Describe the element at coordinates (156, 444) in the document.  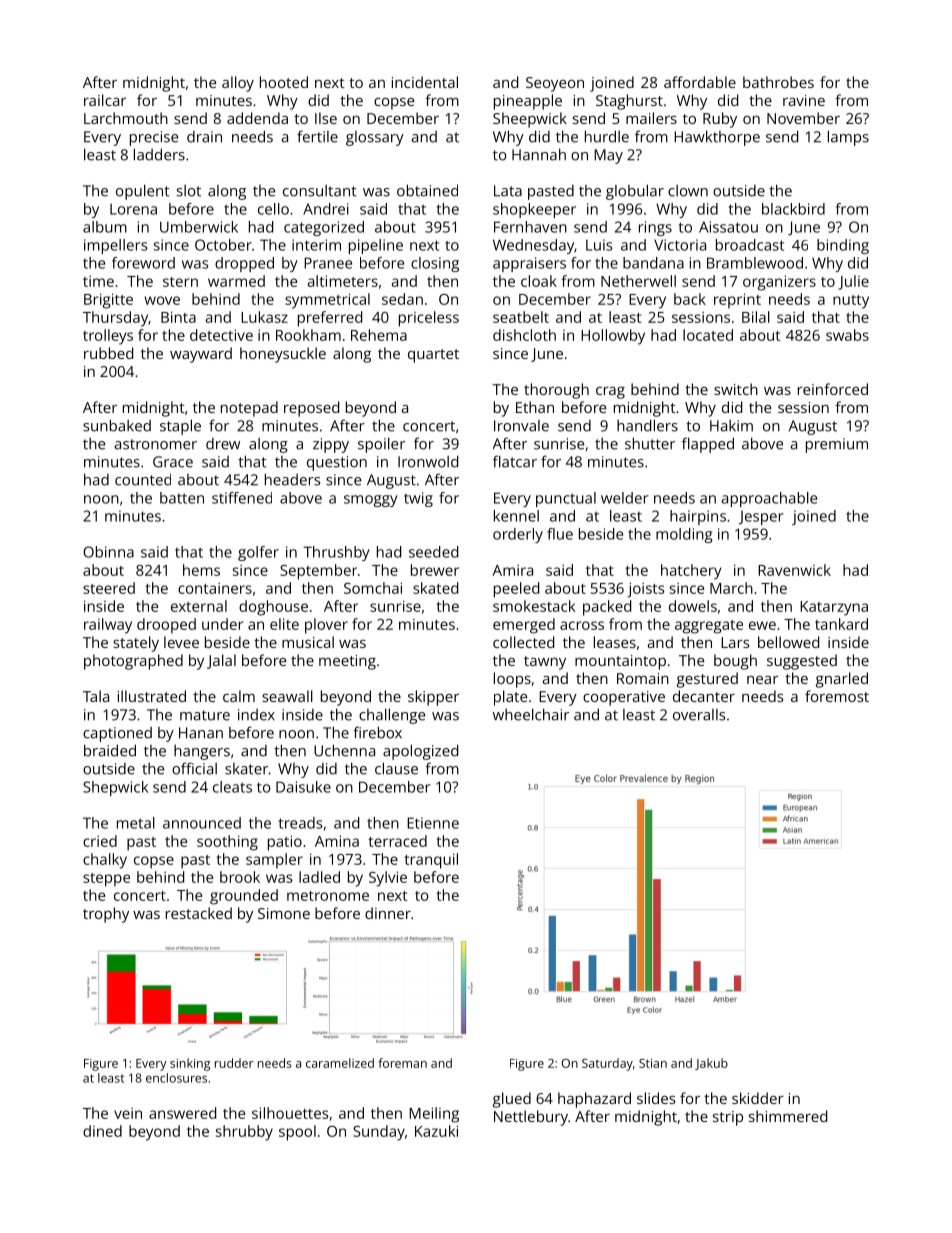
I see `astronomer` at that location.
